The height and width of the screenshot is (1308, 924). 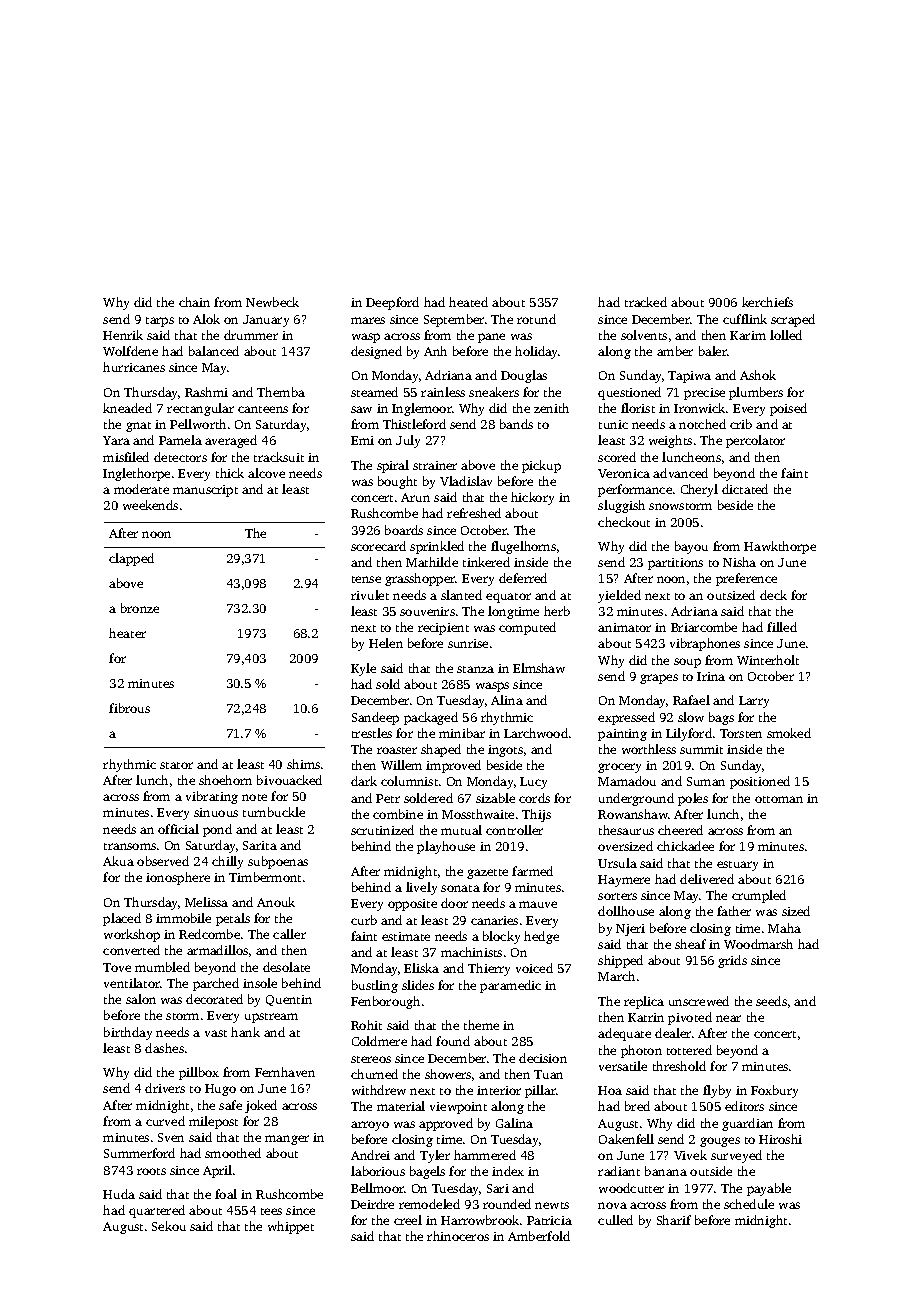 I want to click on hickory, so click(x=532, y=498).
